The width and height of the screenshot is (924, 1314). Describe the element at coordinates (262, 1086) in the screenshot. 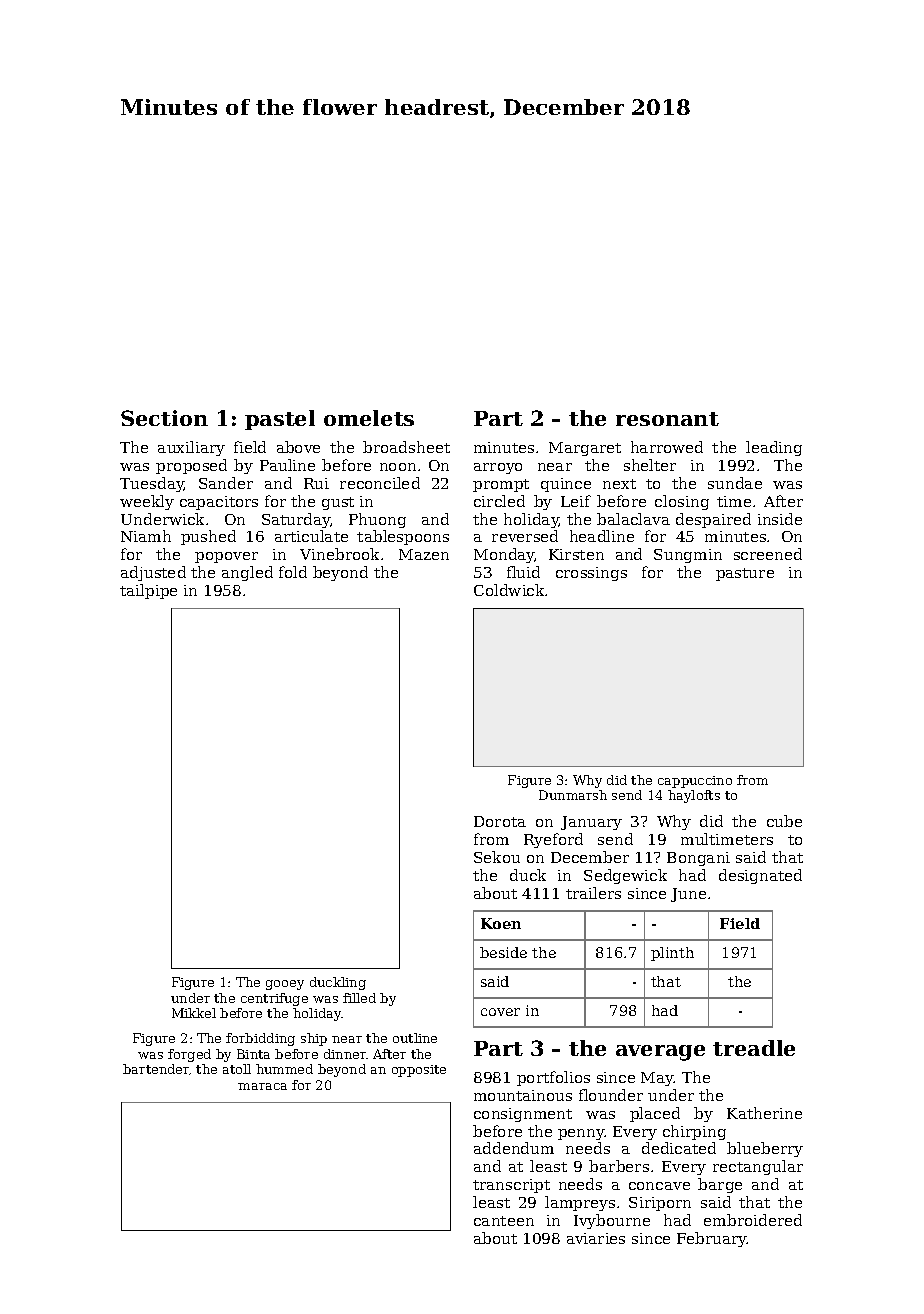

I see `maraca` at that location.
